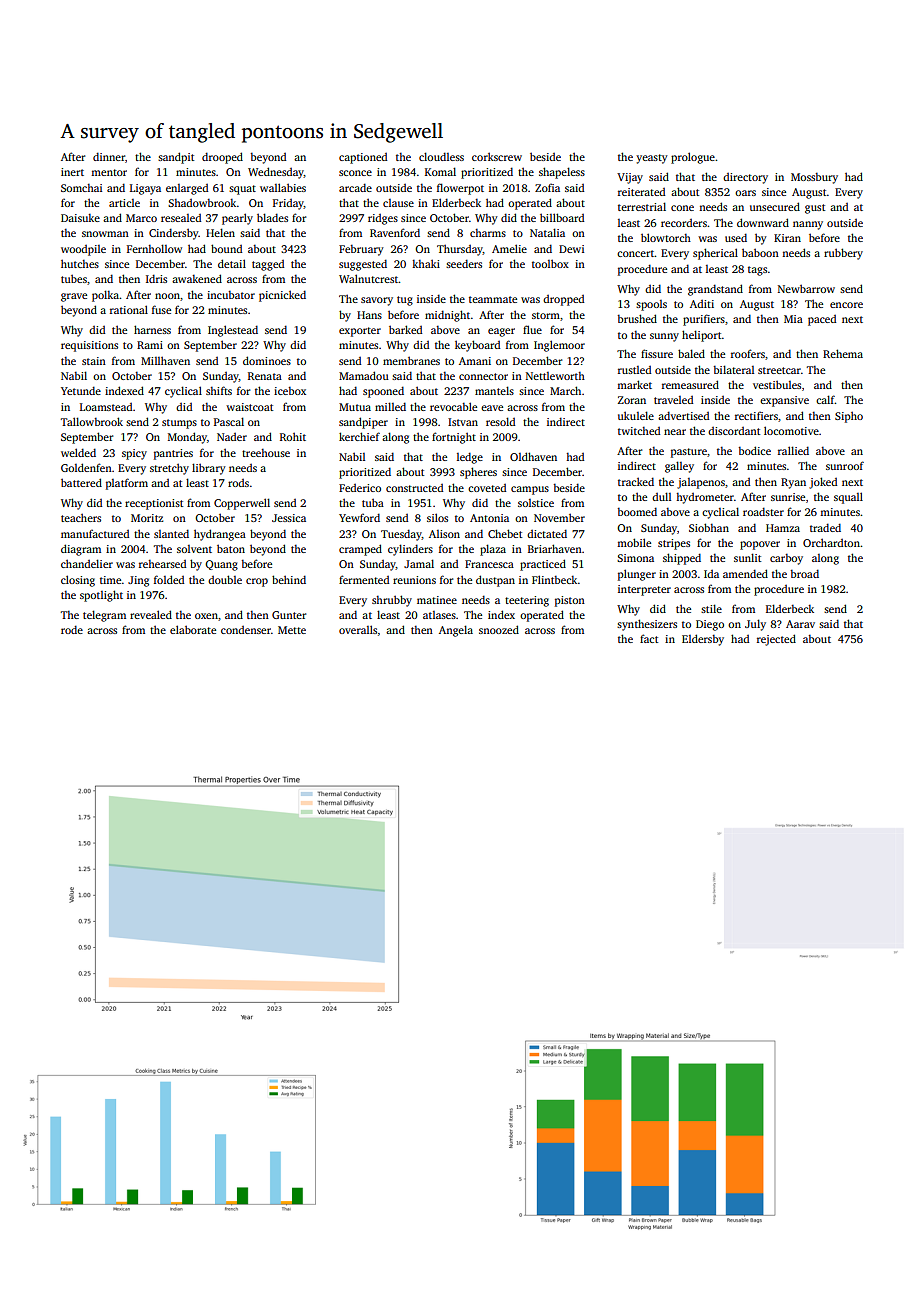  Describe the element at coordinates (679, 467) in the document. I see `galley` at that location.
